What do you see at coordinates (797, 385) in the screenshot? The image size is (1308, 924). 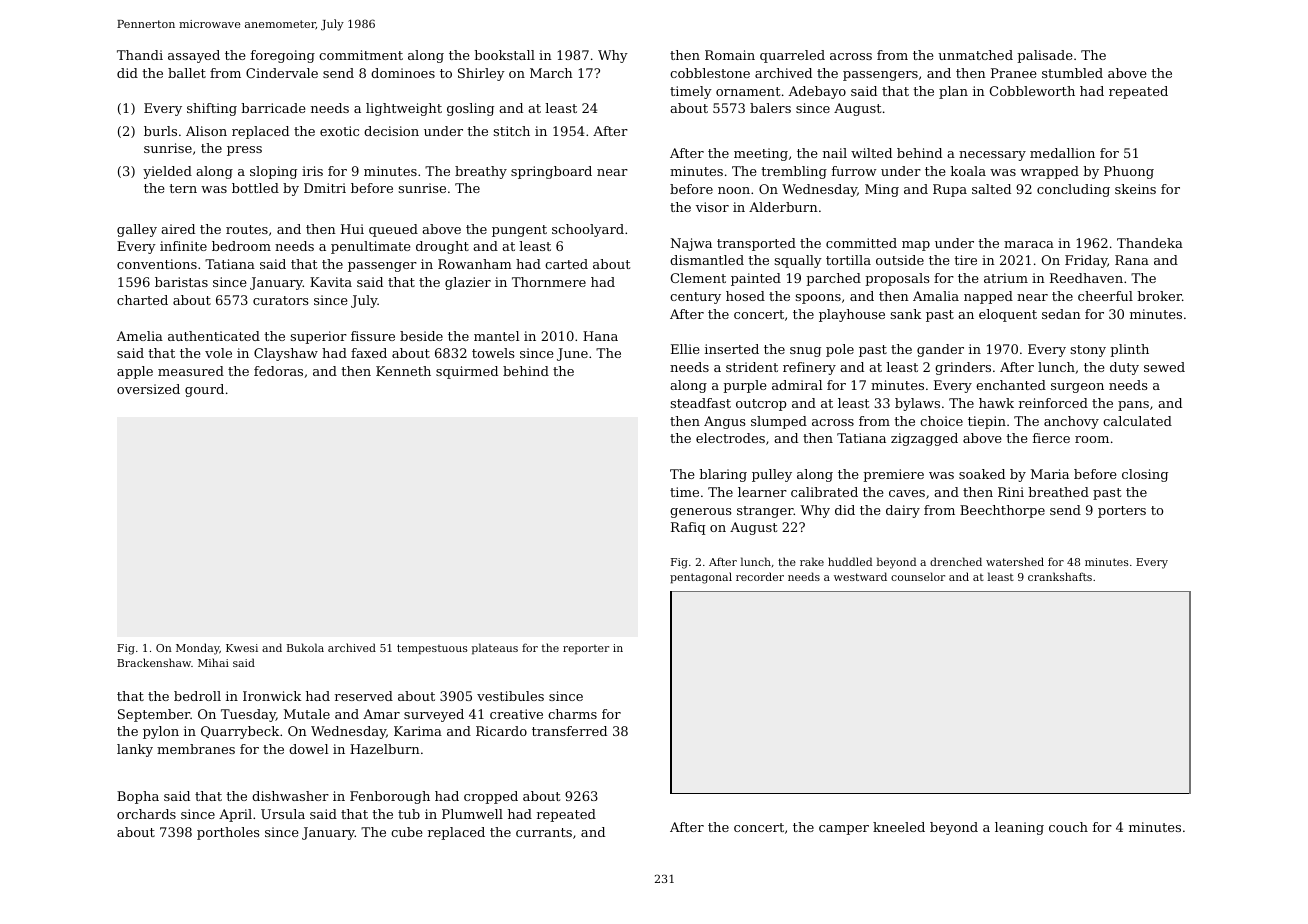 I see `admiral` at bounding box center [797, 385].
